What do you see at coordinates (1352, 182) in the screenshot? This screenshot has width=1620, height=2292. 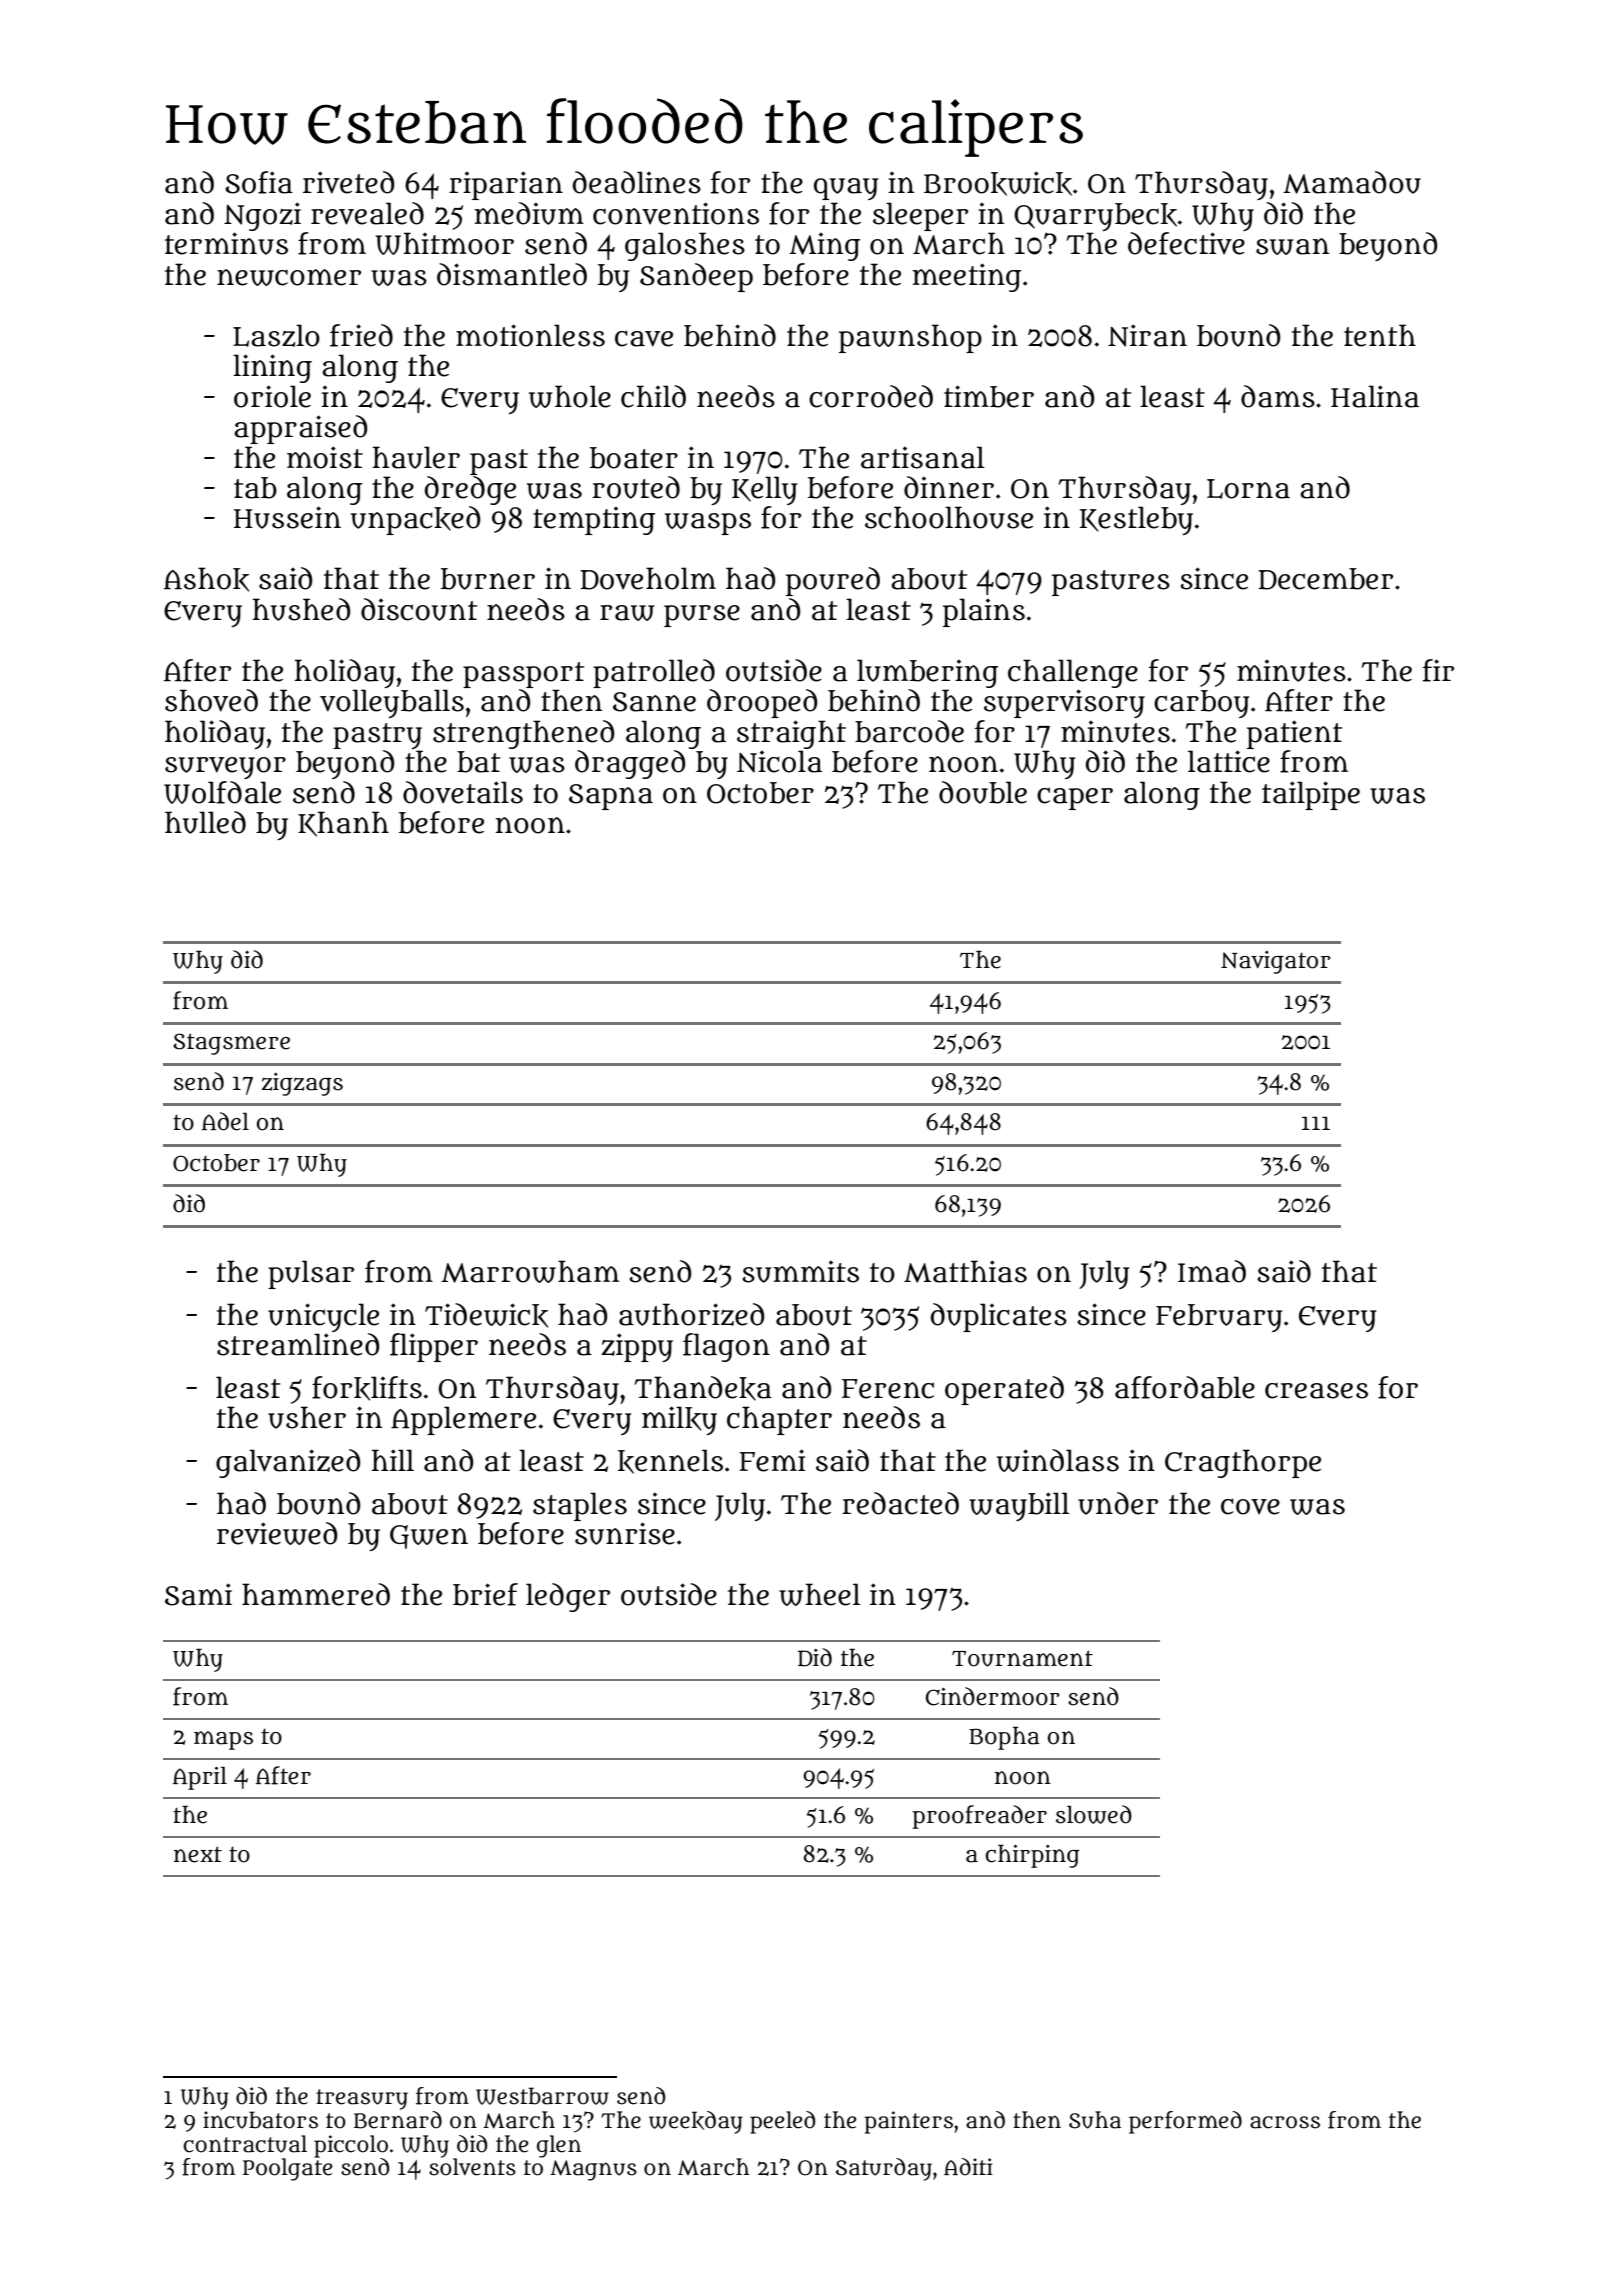 I see `Mamadou` at bounding box center [1352, 182].
